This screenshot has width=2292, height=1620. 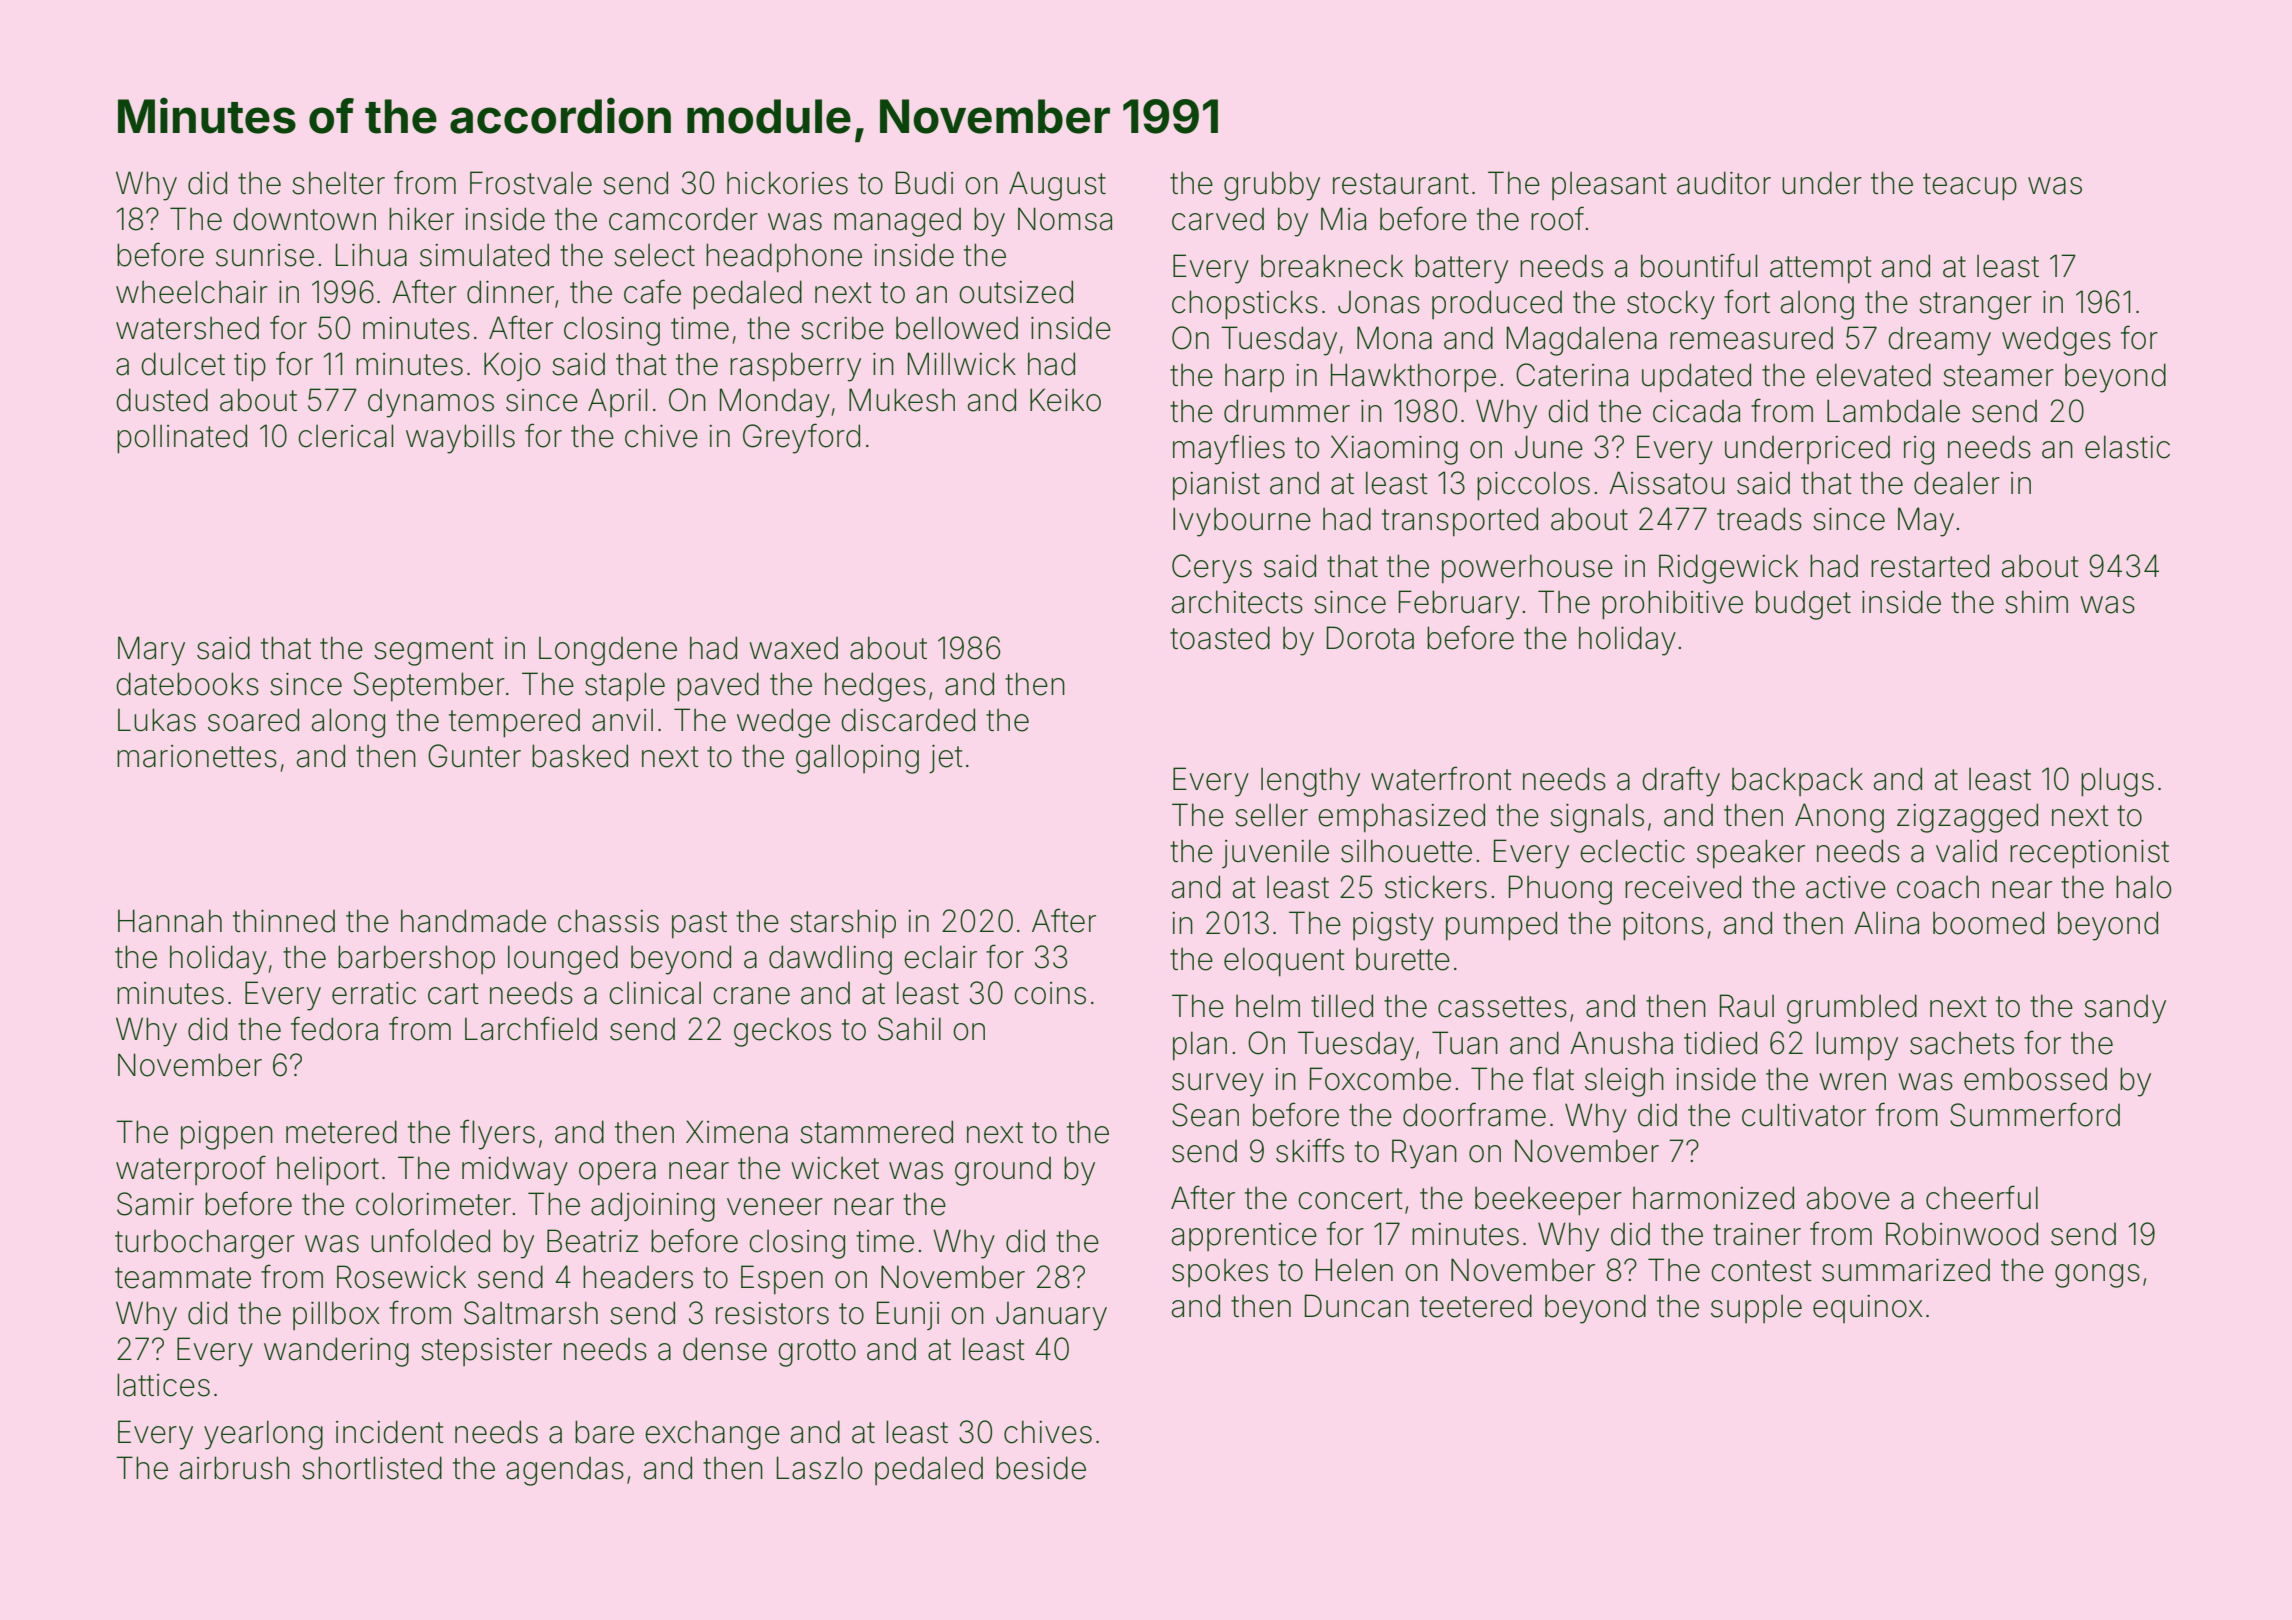 I want to click on restarted, so click(x=1930, y=566).
